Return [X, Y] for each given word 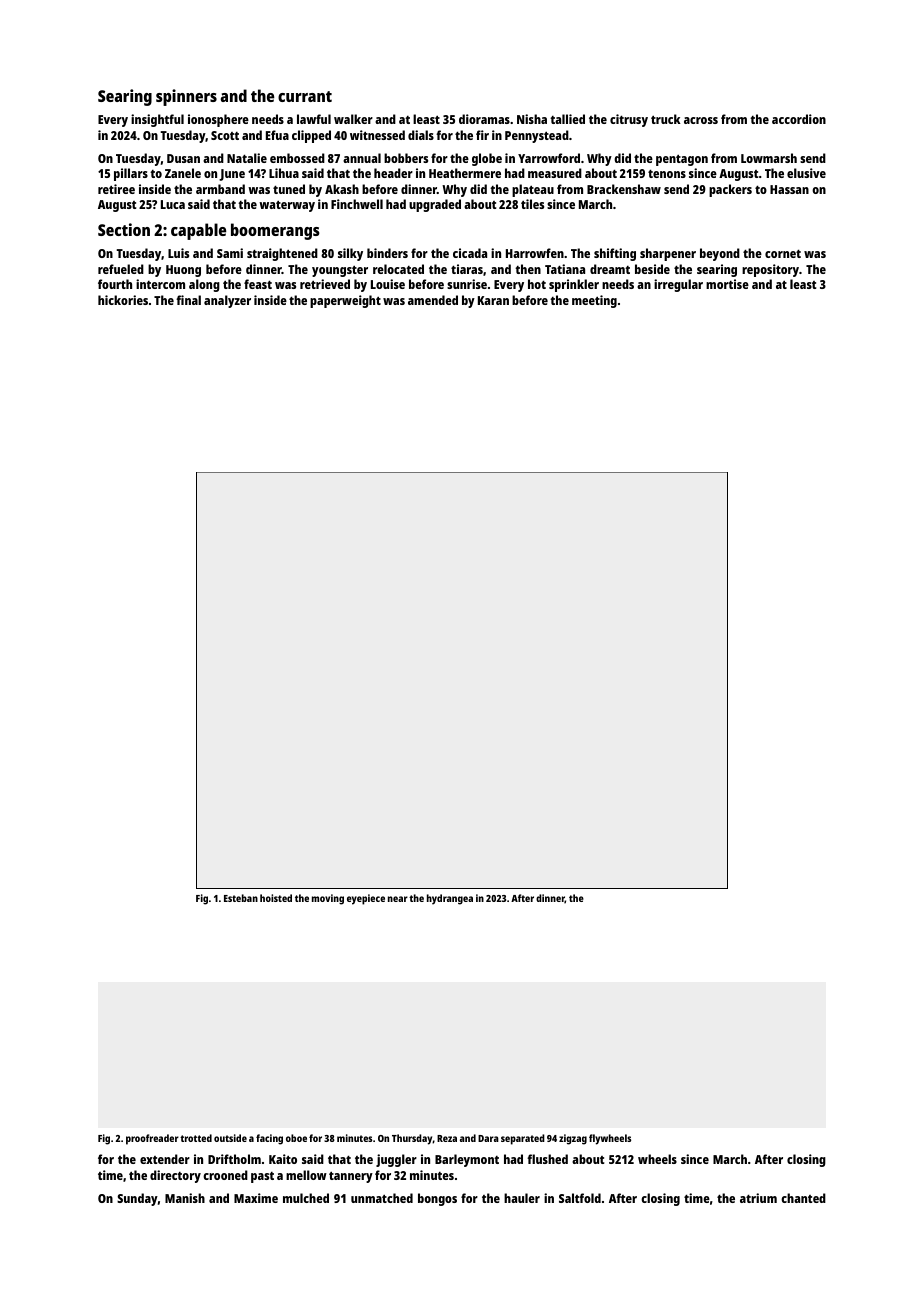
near [398, 899]
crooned [225, 1175]
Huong [183, 271]
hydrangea [450, 899]
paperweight [345, 301]
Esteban [241, 898]
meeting [594, 301]
